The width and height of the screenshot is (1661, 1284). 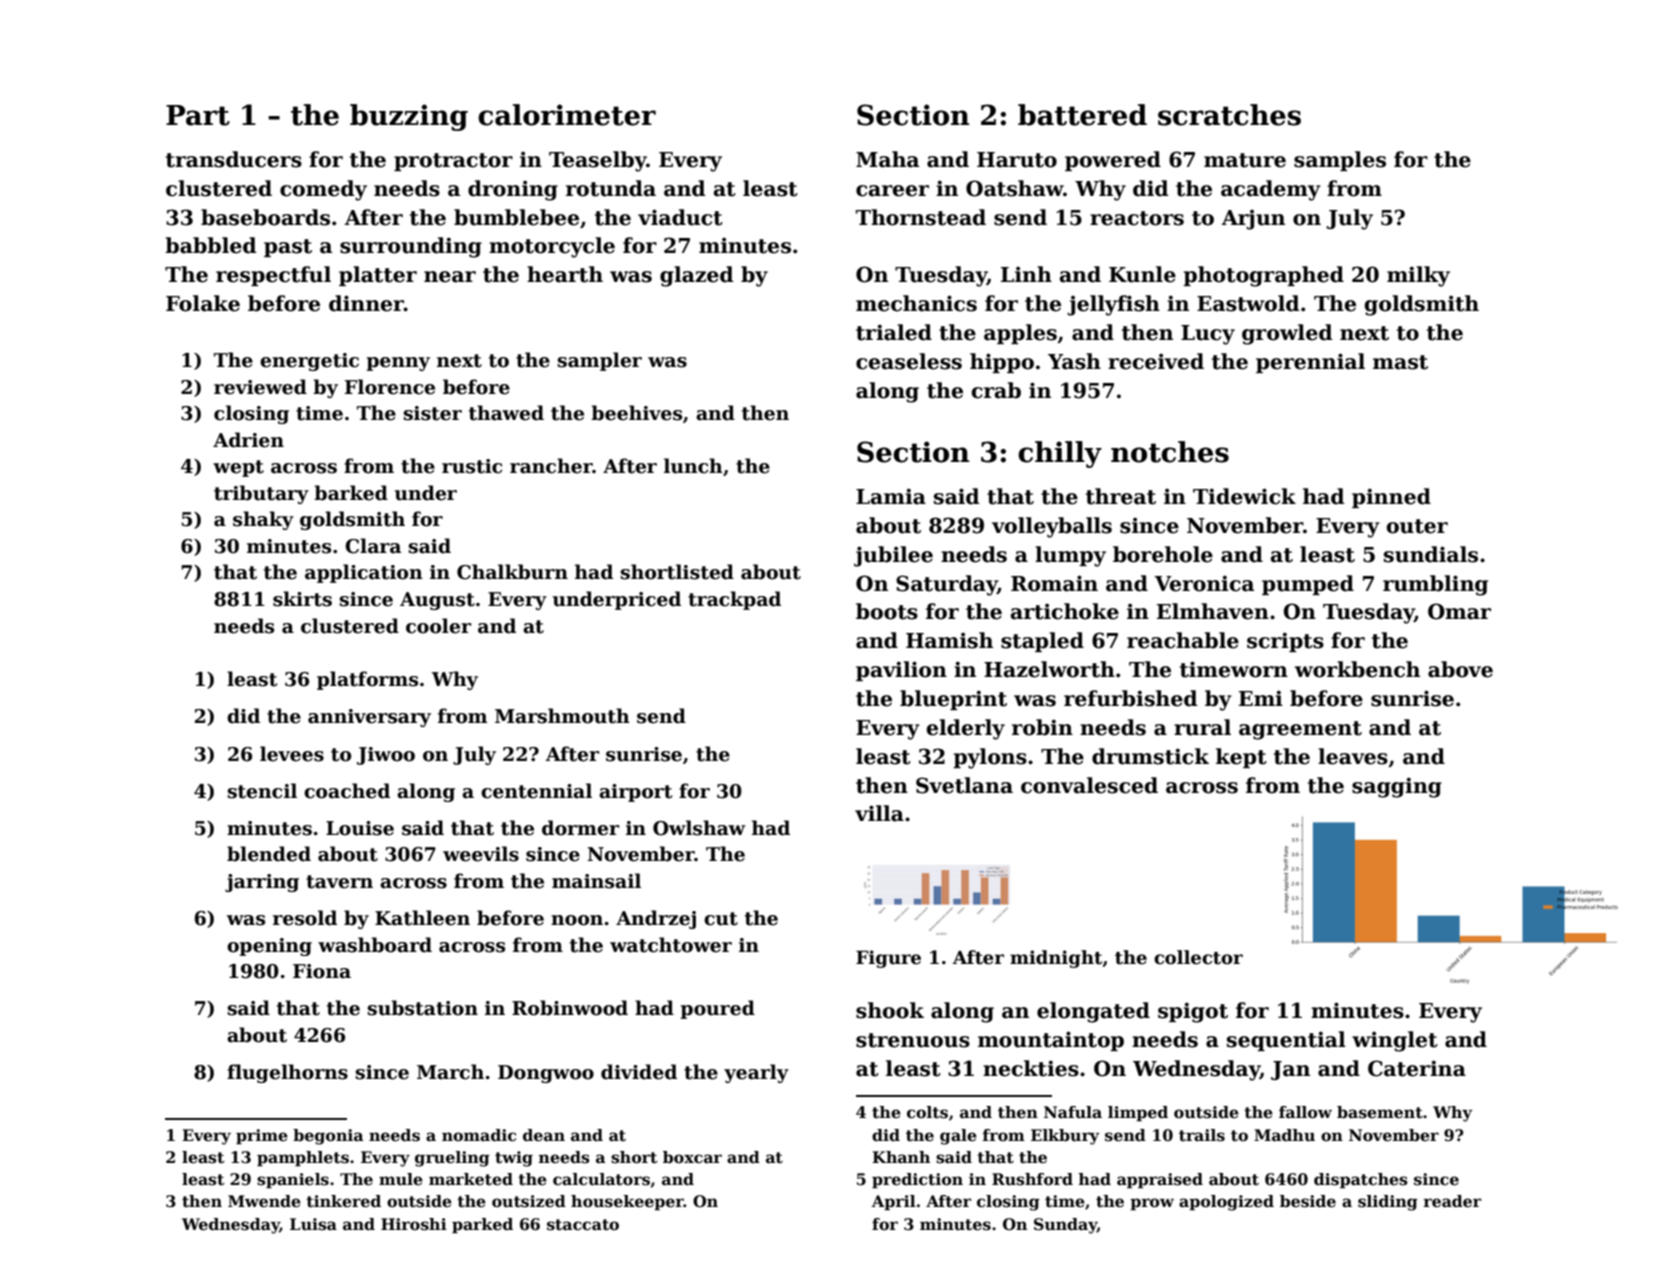 I want to click on prediction, so click(x=917, y=1180).
